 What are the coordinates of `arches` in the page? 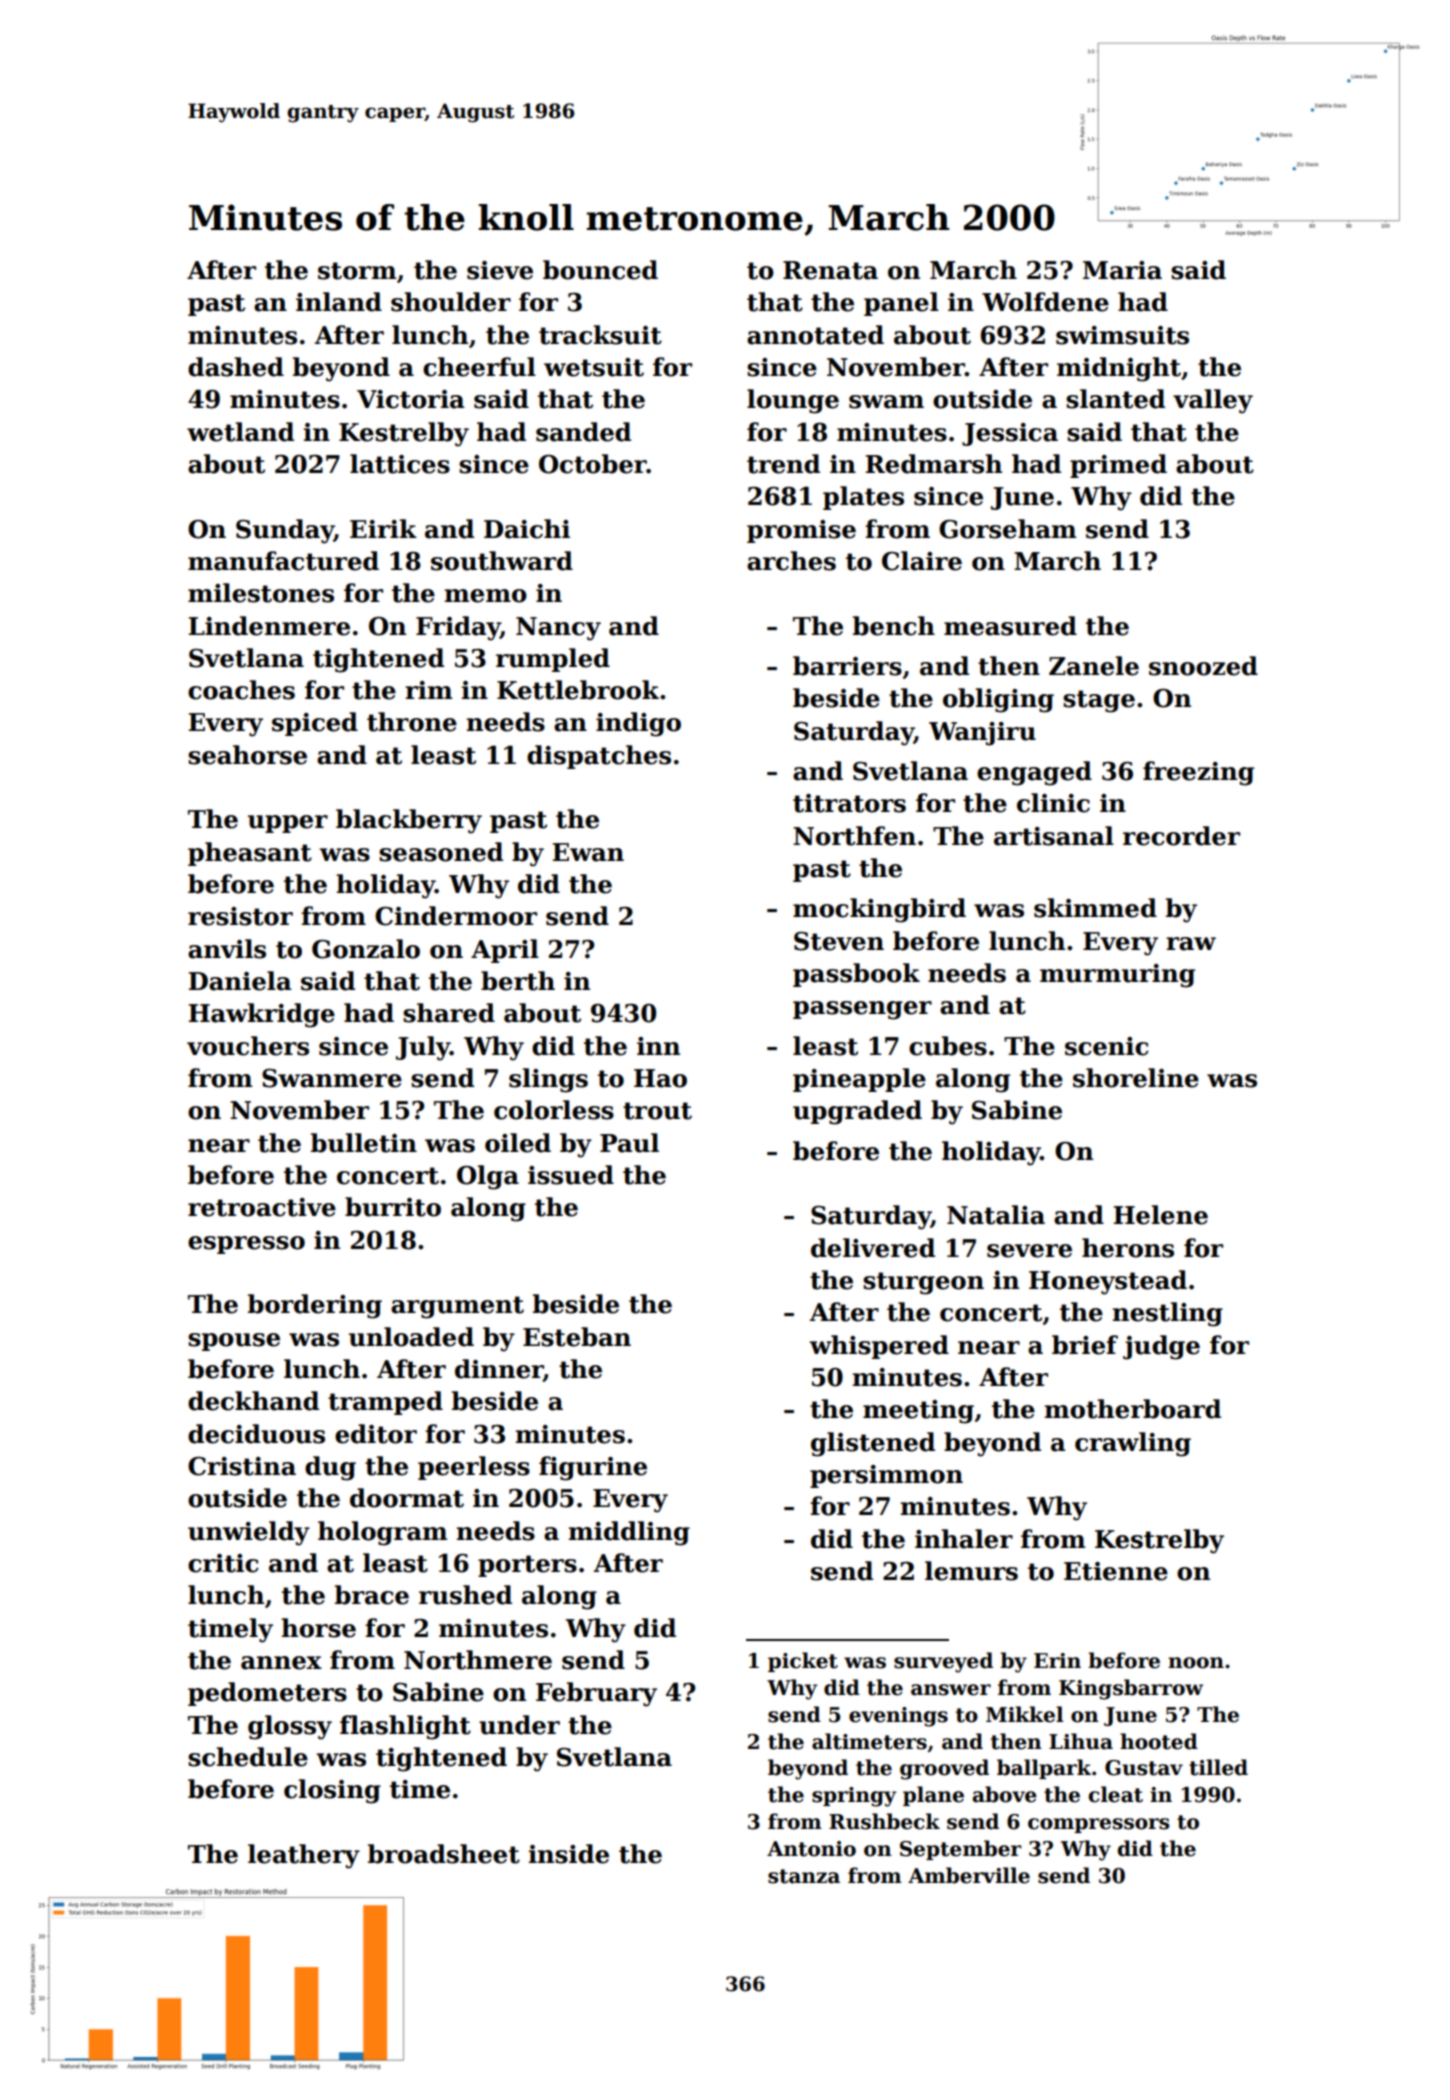 It's located at (791, 561).
